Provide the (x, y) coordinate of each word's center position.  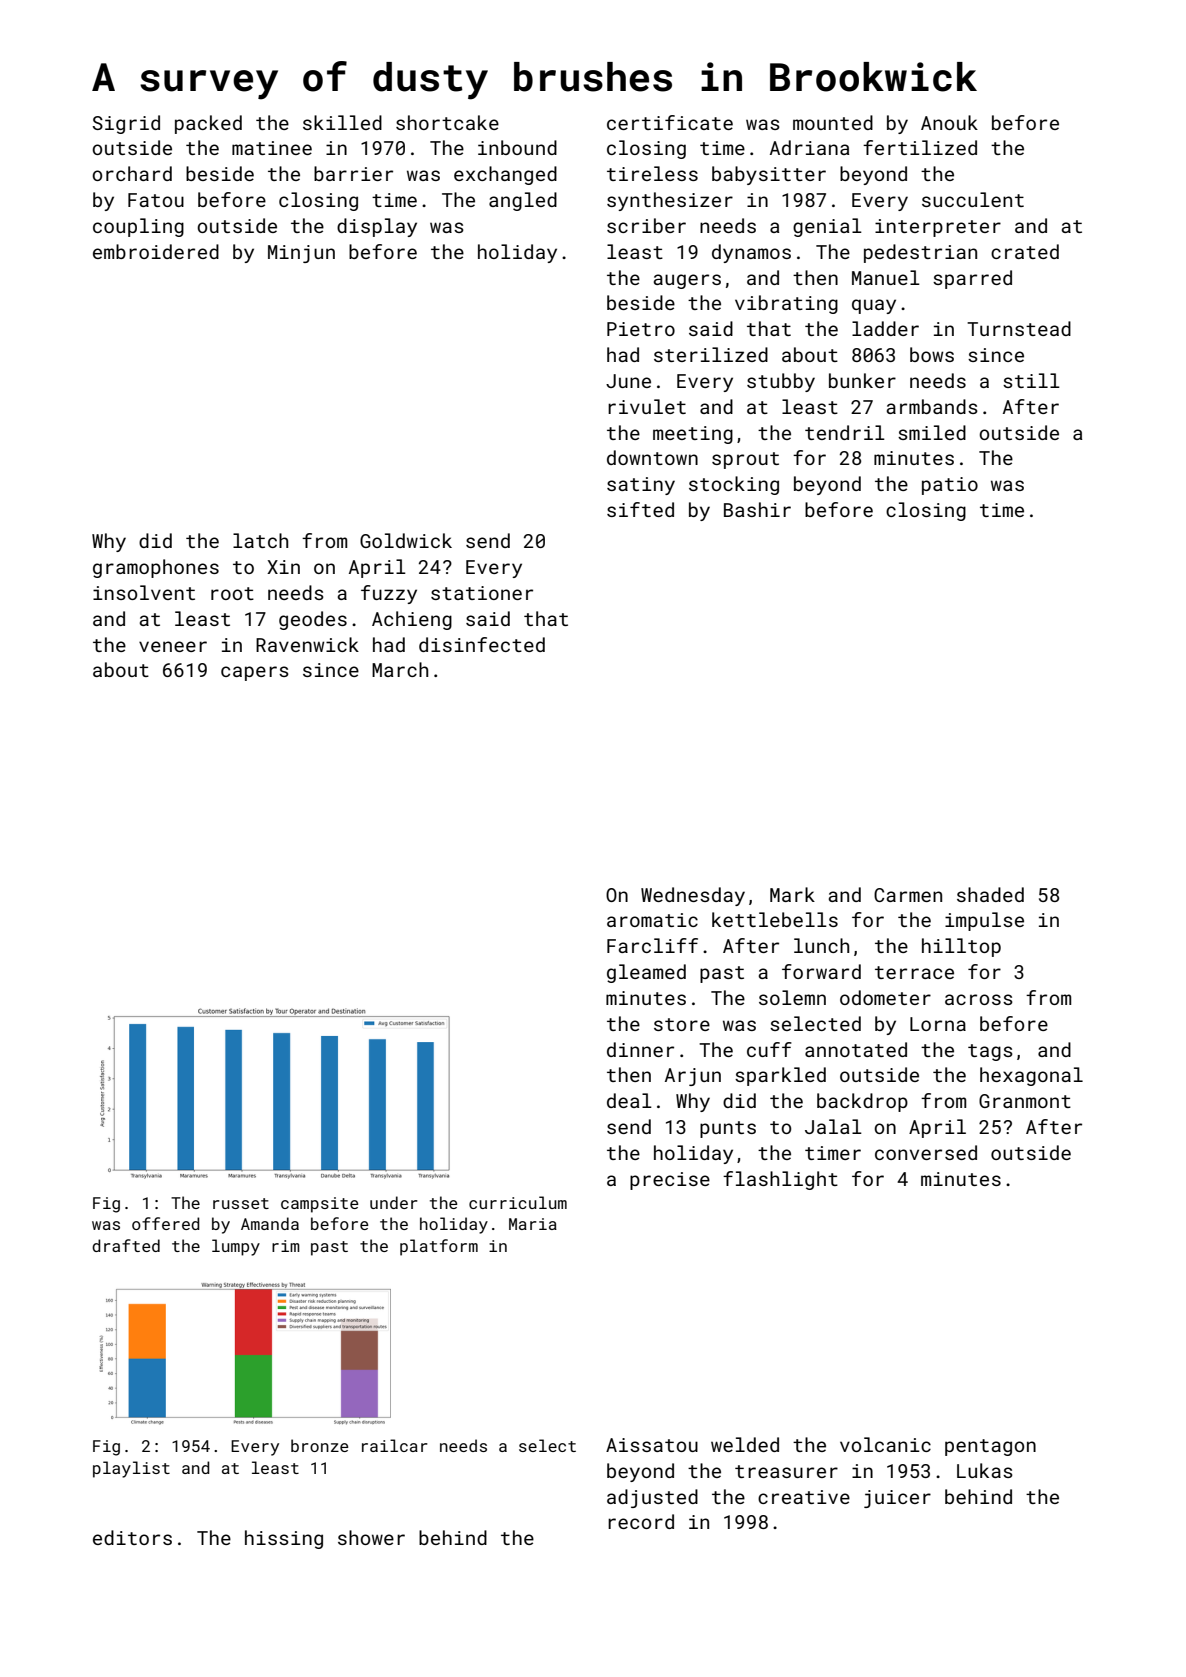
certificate (670, 122)
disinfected (482, 644)
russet (241, 1203)
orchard (132, 173)
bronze (319, 1445)
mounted (833, 122)
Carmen (908, 895)
